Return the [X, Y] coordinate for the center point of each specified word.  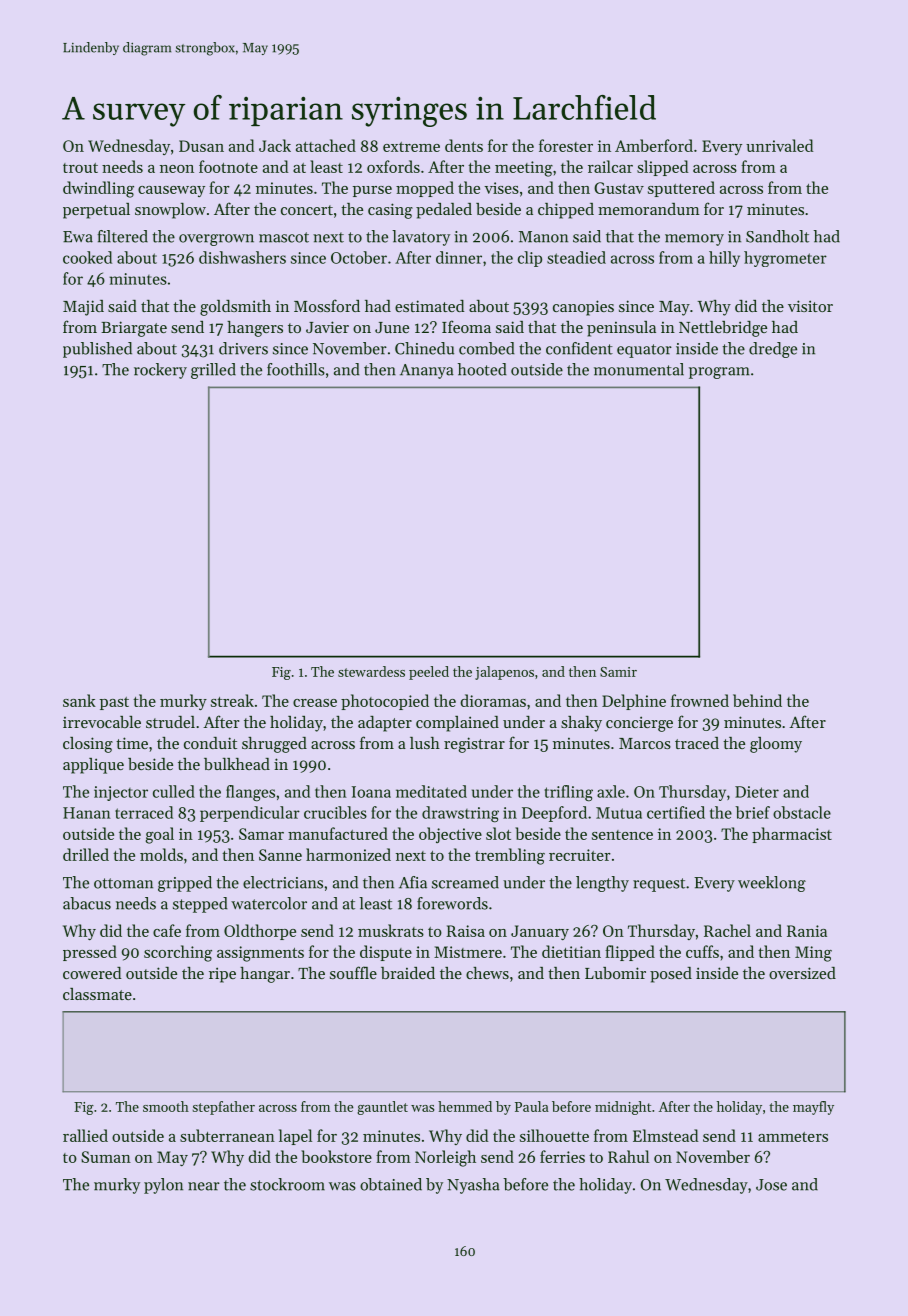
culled [174, 791]
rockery [160, 371]
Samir [618, 672]
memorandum [649, 209]
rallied [85, 1135]
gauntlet [382, 1108]
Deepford [554, 814]
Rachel [727, 930]
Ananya [427, 371]
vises [501, 188]
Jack [275, 145]
